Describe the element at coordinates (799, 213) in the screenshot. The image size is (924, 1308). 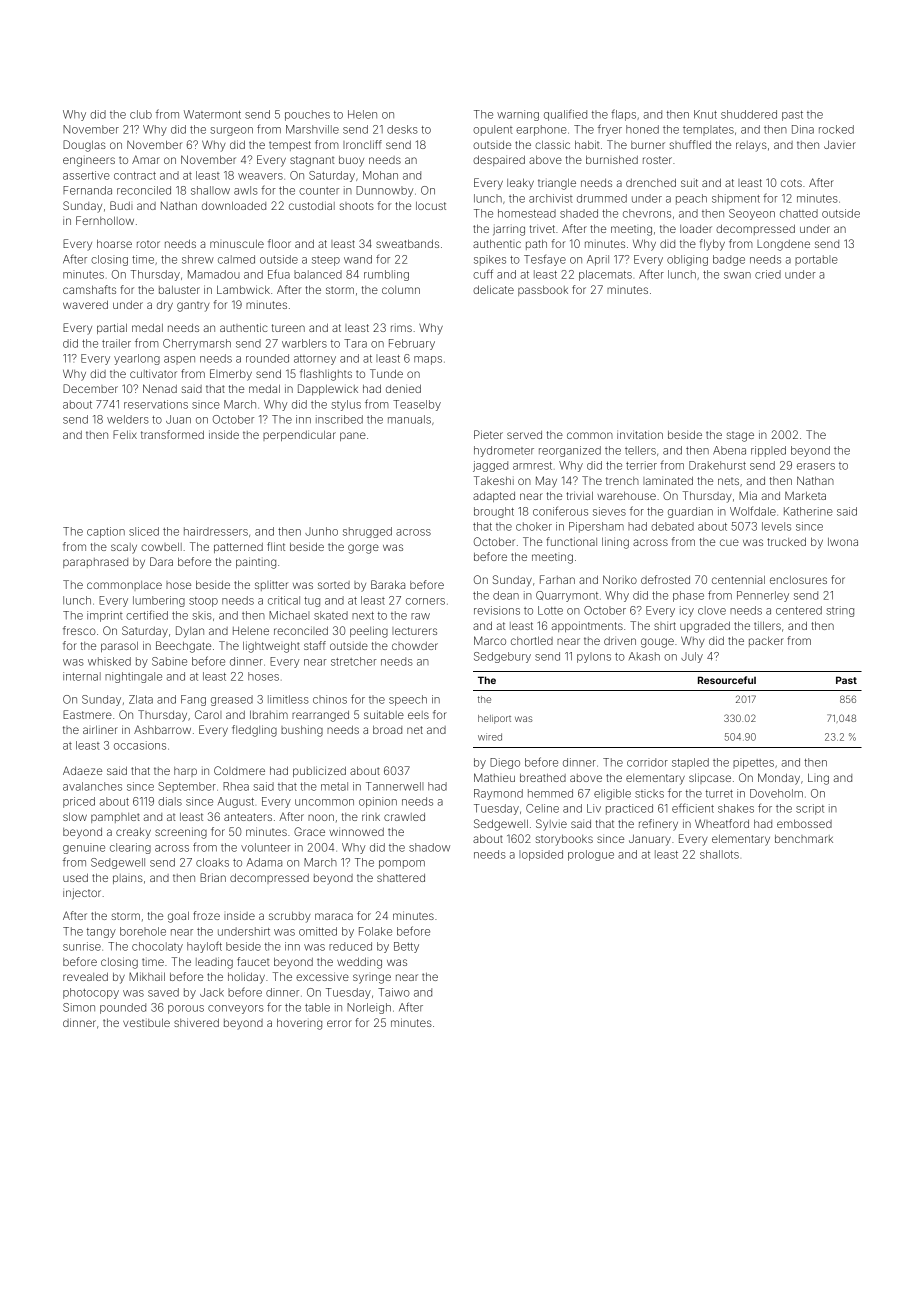
I see `chatted` at that location.
